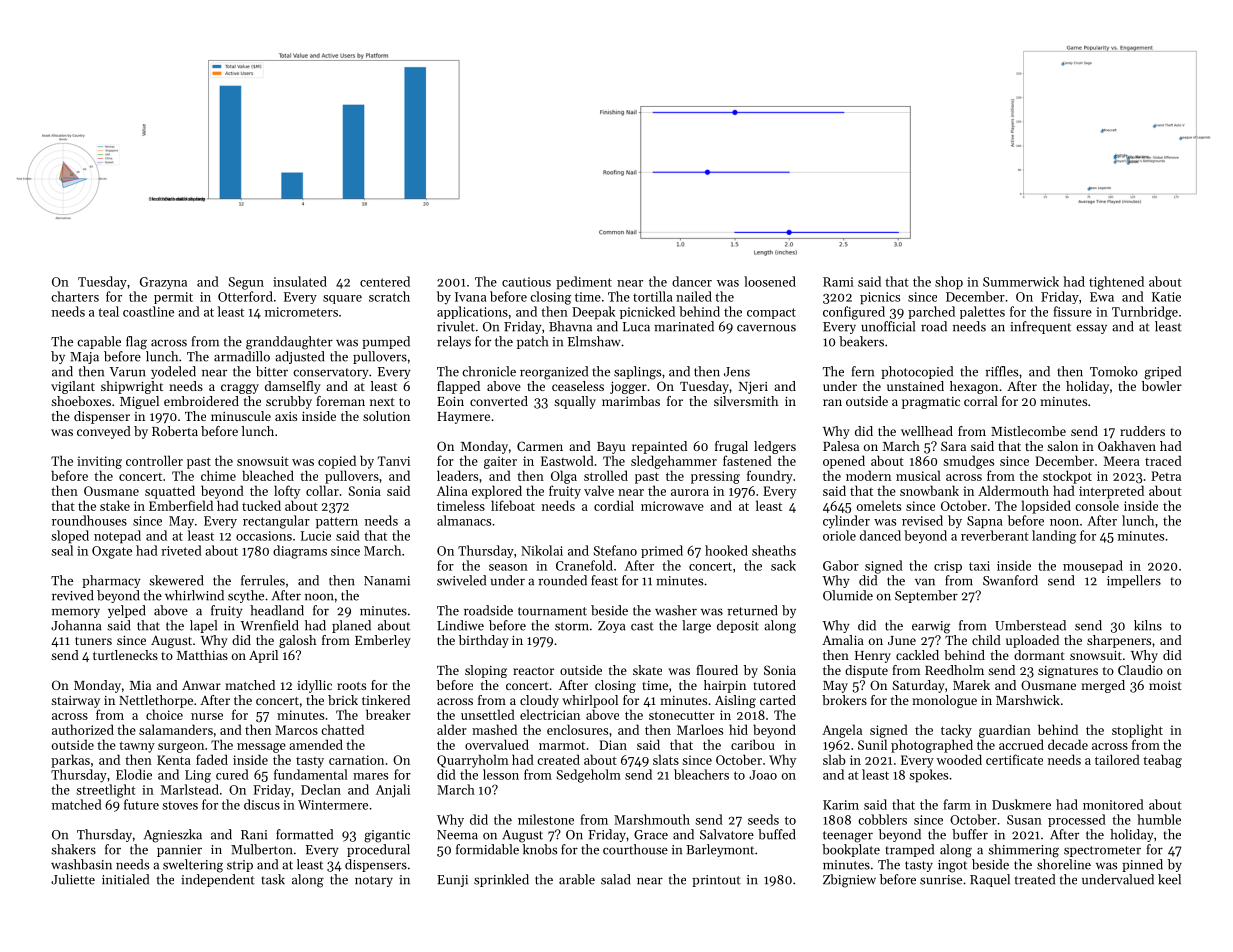  I want to click on Carmen, so click(540, 446).
